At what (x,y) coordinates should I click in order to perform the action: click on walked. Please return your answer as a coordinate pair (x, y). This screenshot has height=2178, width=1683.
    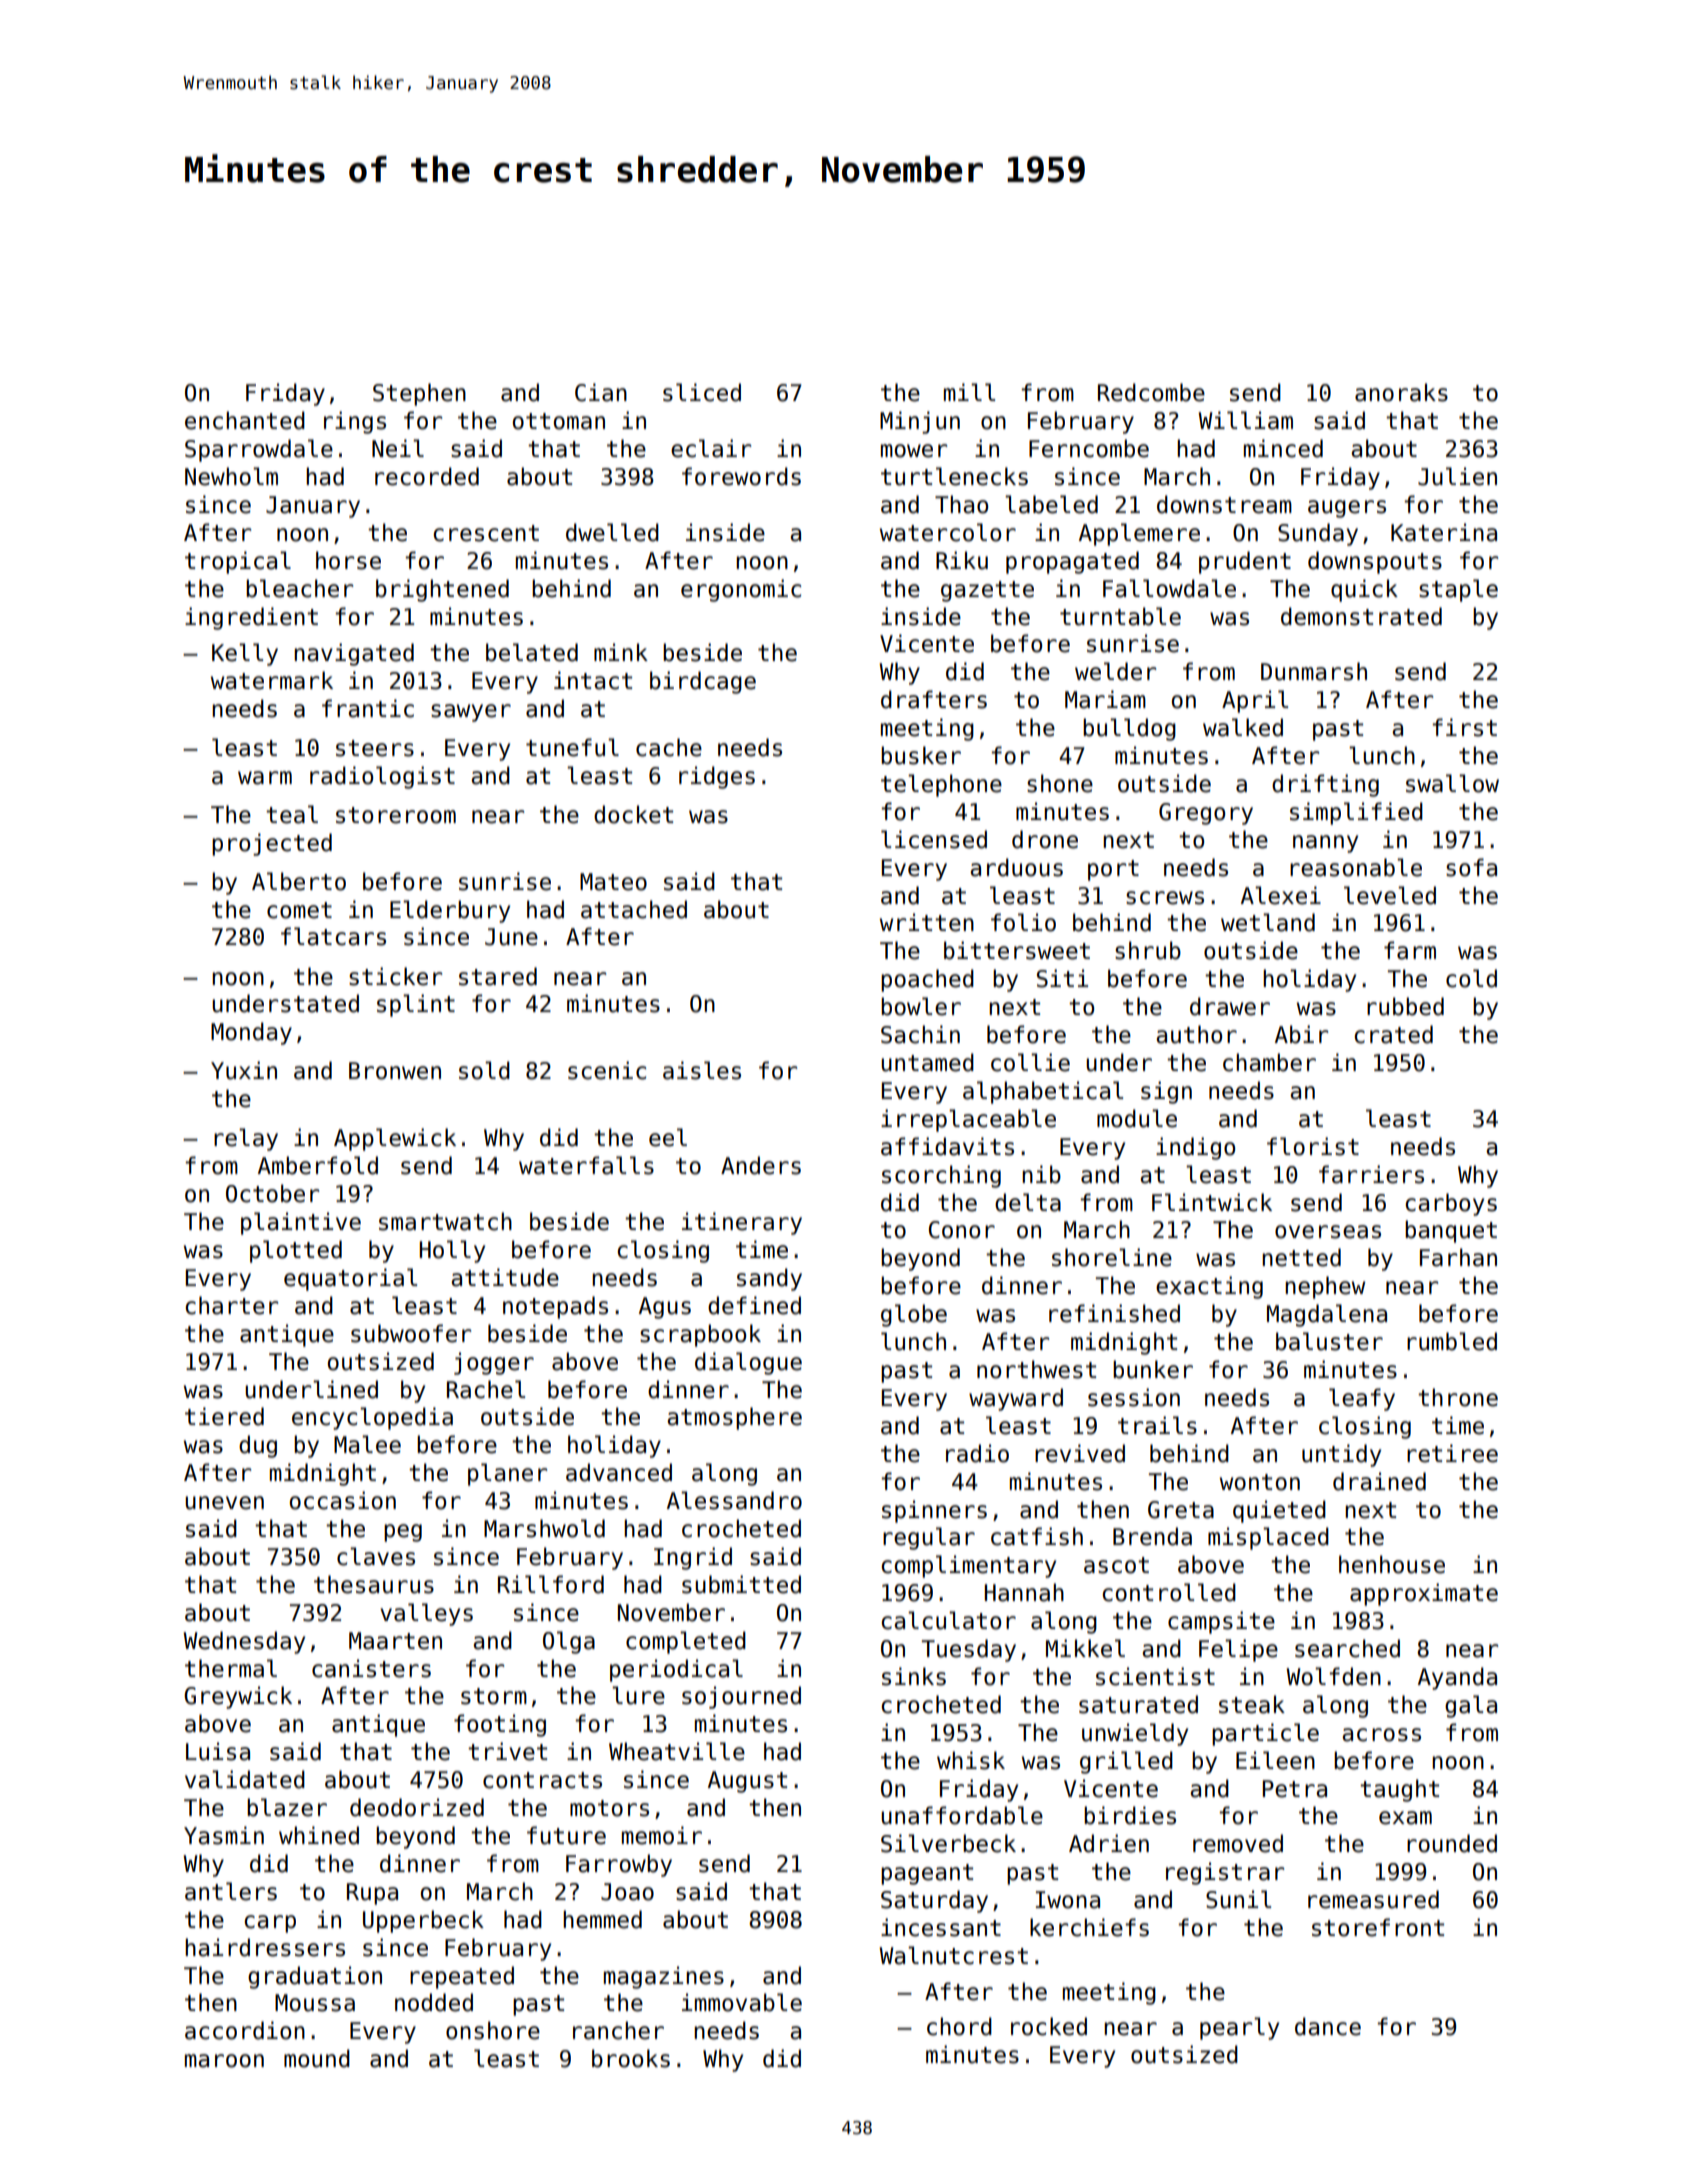
    Looking at the image, I should click on (1243, 727).
